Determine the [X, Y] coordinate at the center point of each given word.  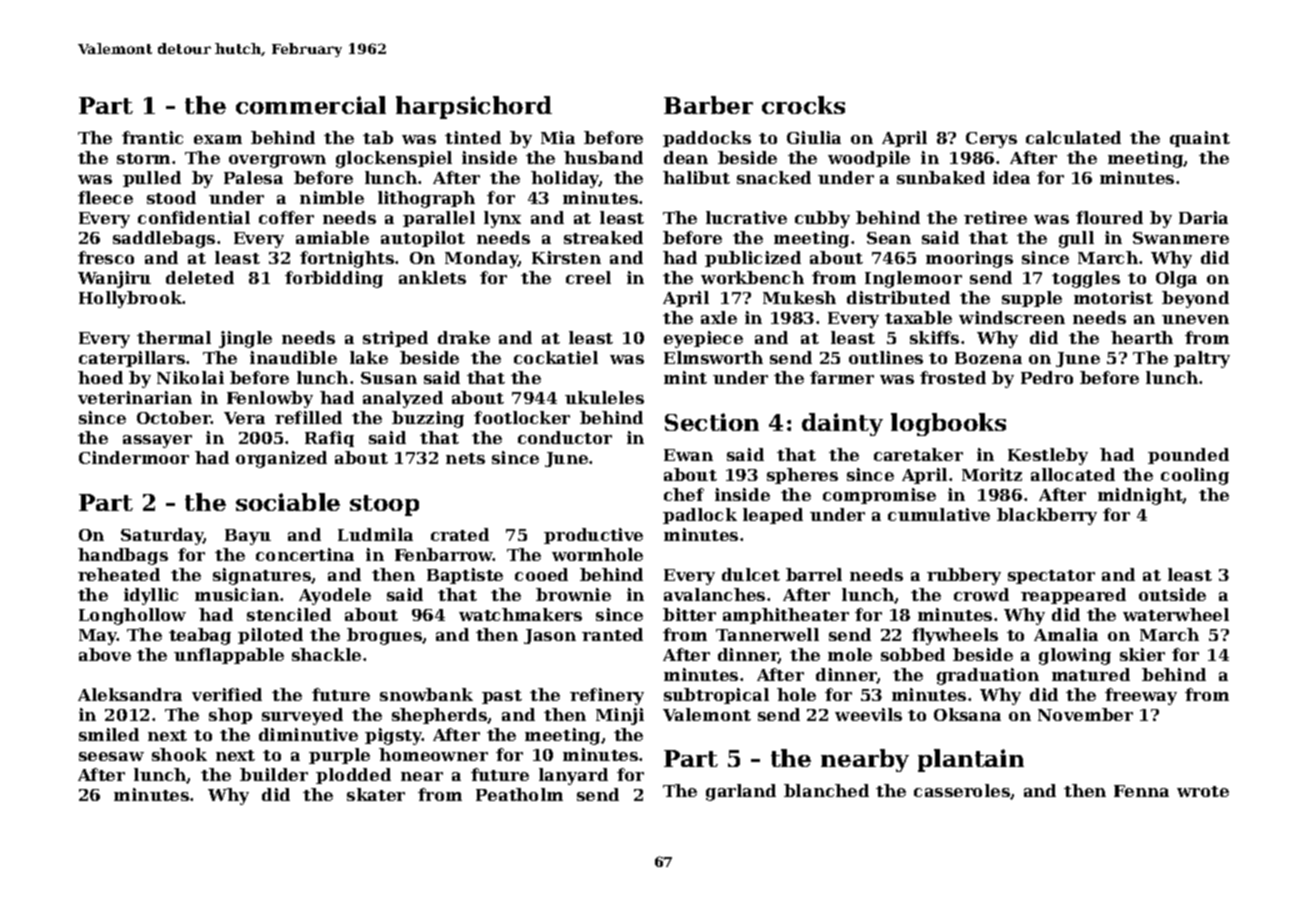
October [174, 417]
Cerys [991, 140]
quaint [1200, 139]
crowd [981, 594]
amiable [332, 237]
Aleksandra [130, 694]
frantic [152, 137]
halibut [696, 177]
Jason [550, 636]
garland [741, 792]
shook [179, 754]
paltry [1202, 359]
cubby [822, 219]
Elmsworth [713, 357]
